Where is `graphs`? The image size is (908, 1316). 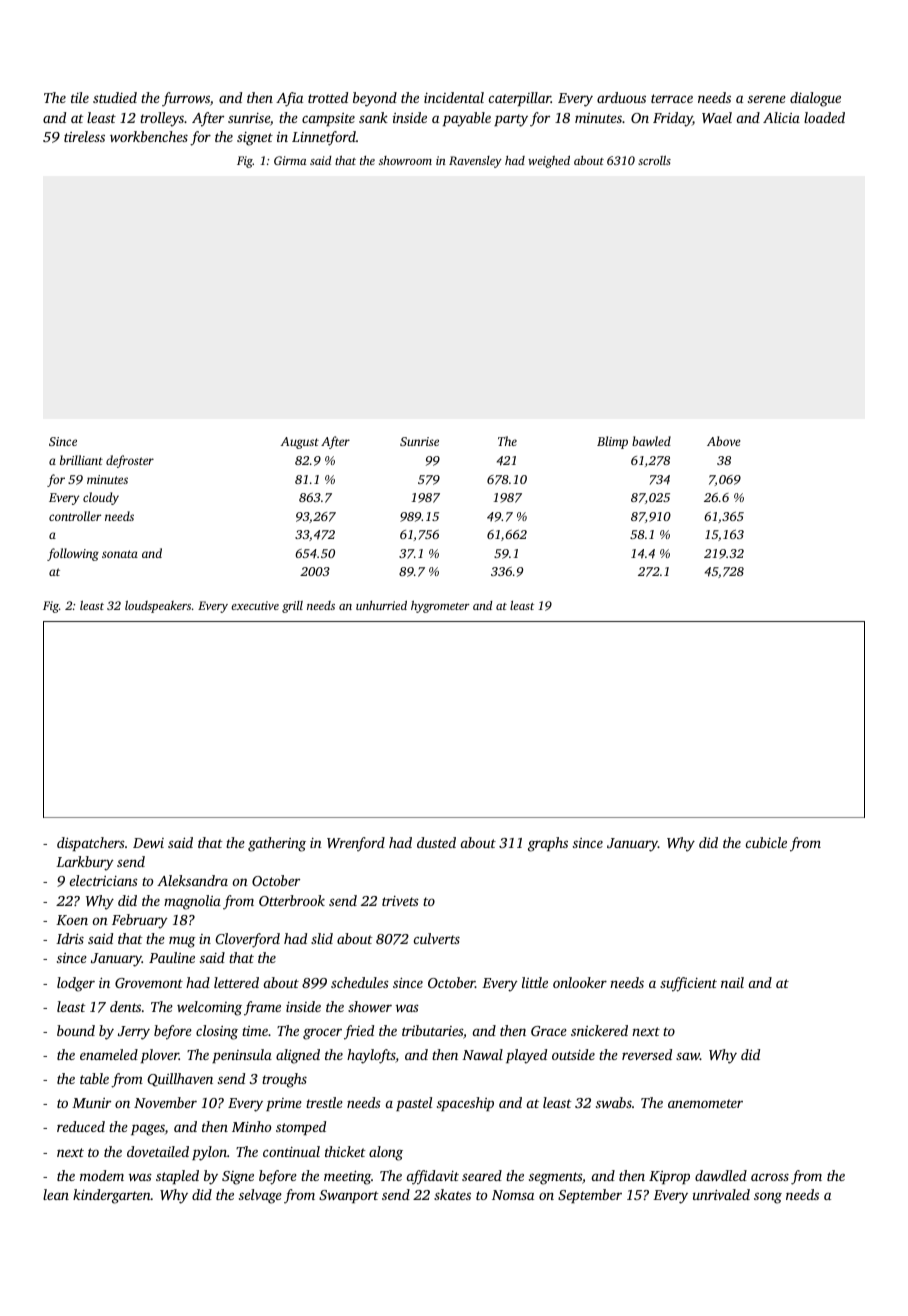
graphs is located at coordinates (548, 844).
